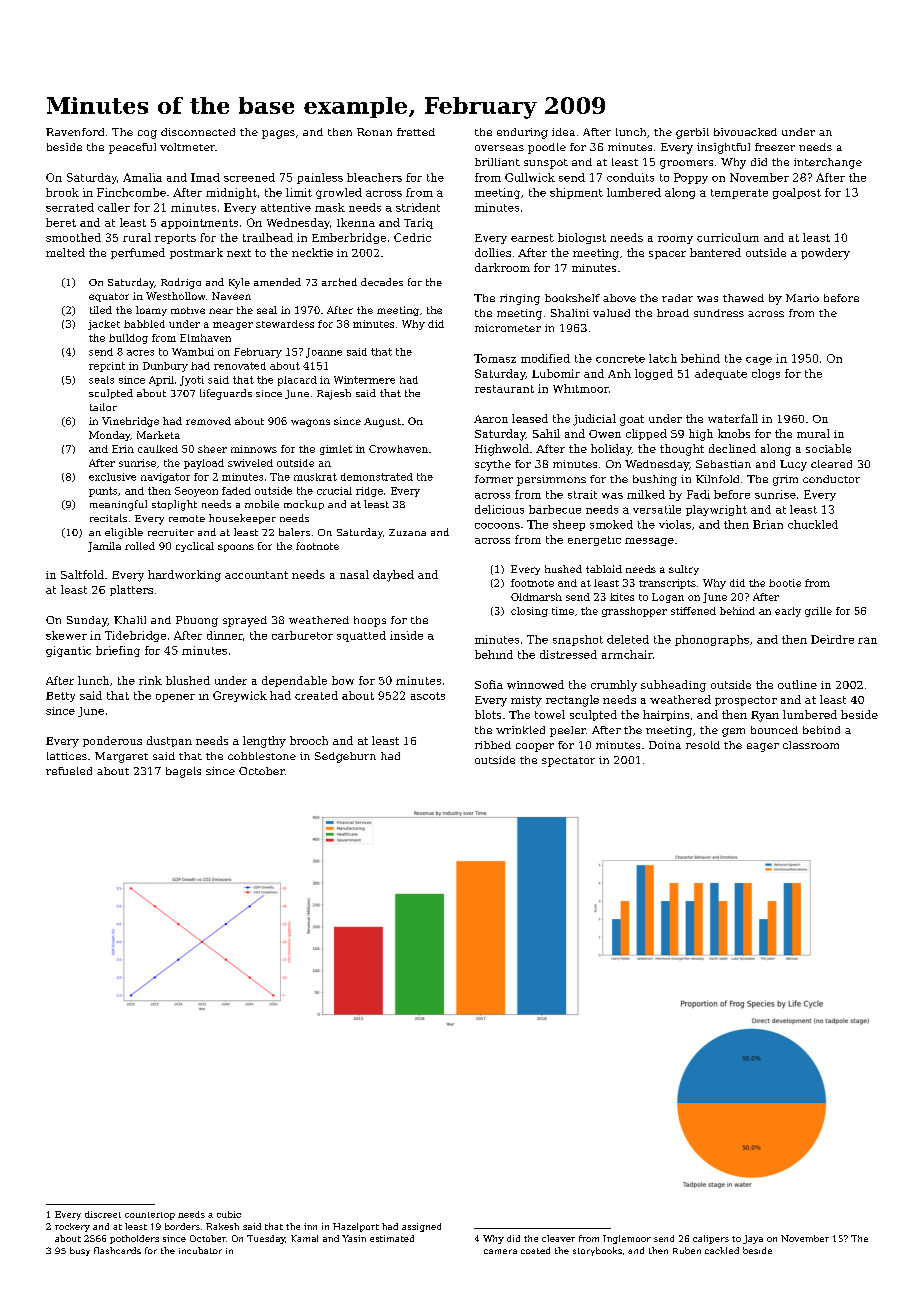  Describe the element at coordinates (526, 701) in the screenshot. I see `misty` at that location.
